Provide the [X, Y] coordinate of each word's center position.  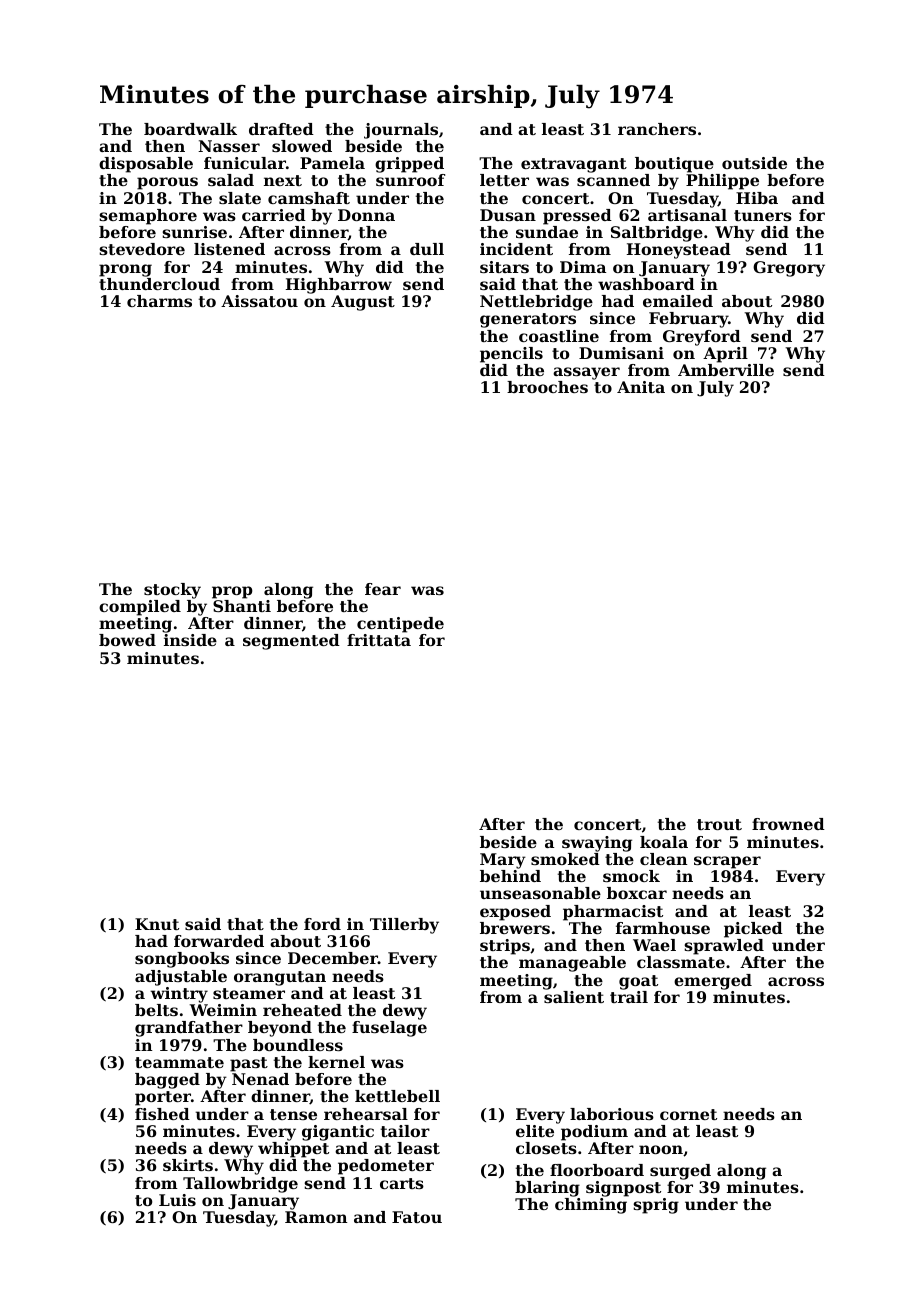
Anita [641, 387]
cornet [688, 1114]
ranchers [657, 129]
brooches [547, 387]
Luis [177, 1200]
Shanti [242, 606]
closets [546, 1148]
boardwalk [190, 129]
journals [401, 131]
